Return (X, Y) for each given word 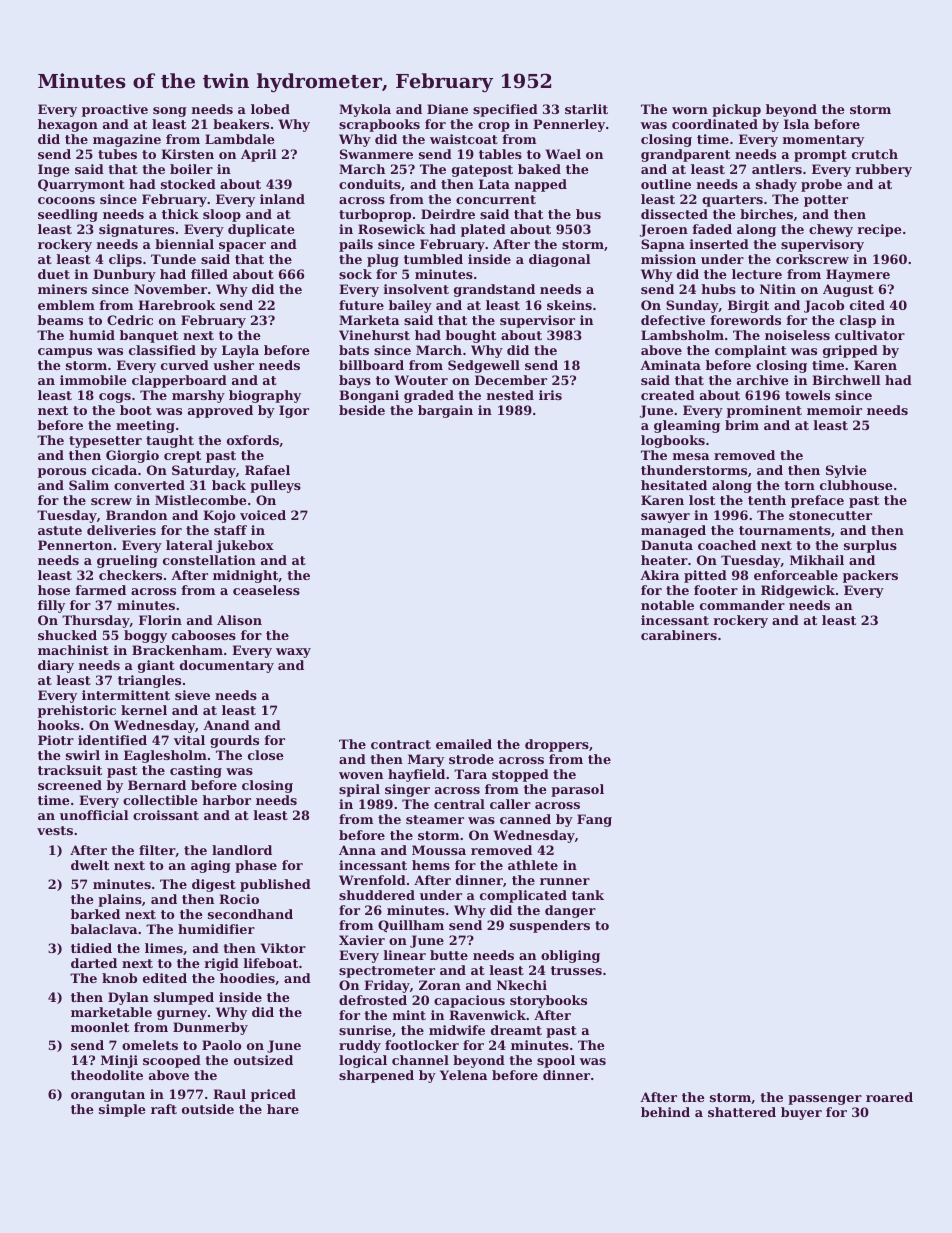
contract (401, 744)
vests (55, 830)
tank (588, 895)
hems (431, 865)
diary (56, 666)
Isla (796, 124)
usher (233, 365)
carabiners (679, 635)
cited (867, 305)
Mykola (365, 110)
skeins (569, 305)
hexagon (68, 125)
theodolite (107, 1075)
